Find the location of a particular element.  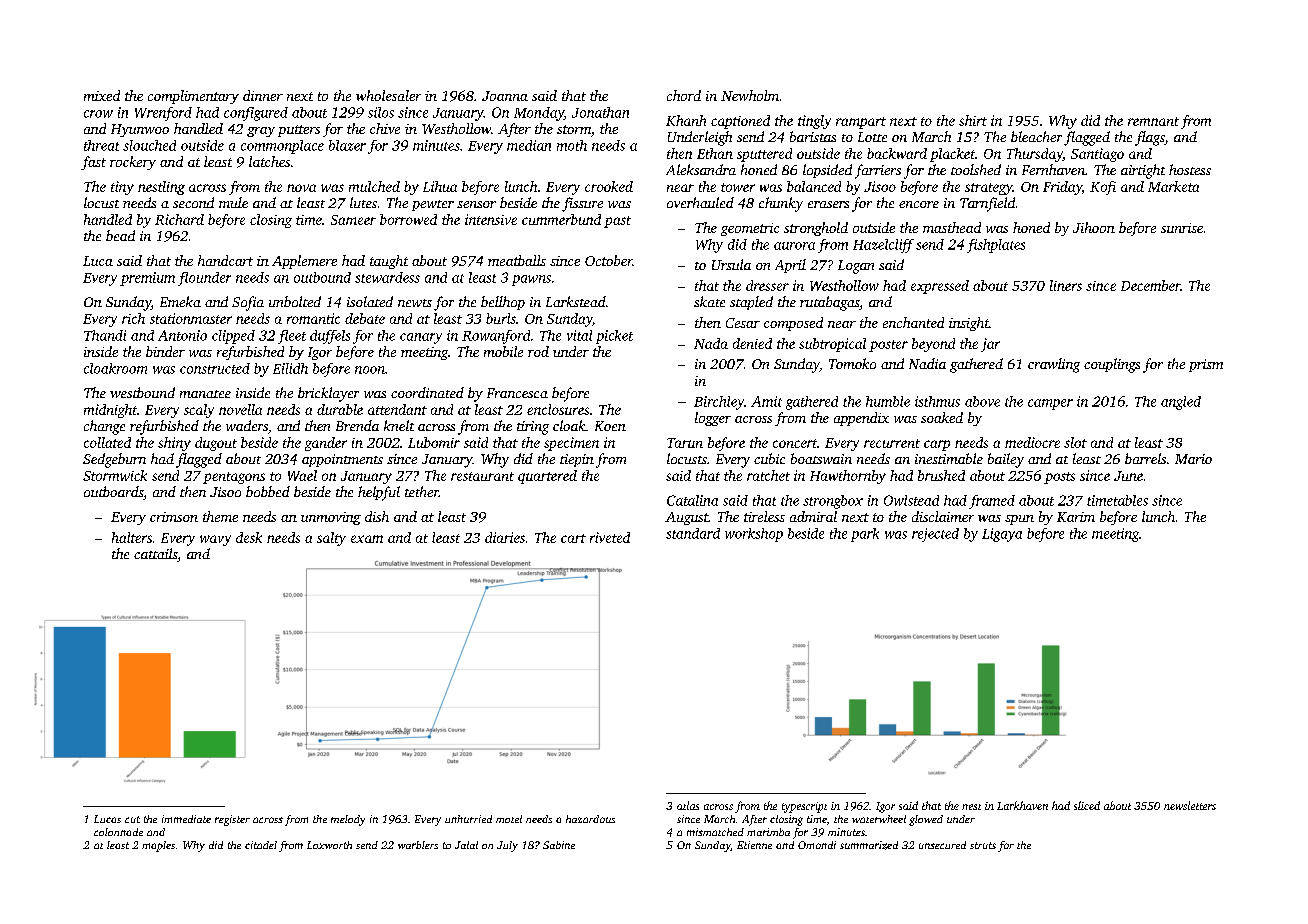

recurrent is located at coordinates (892, 443).
